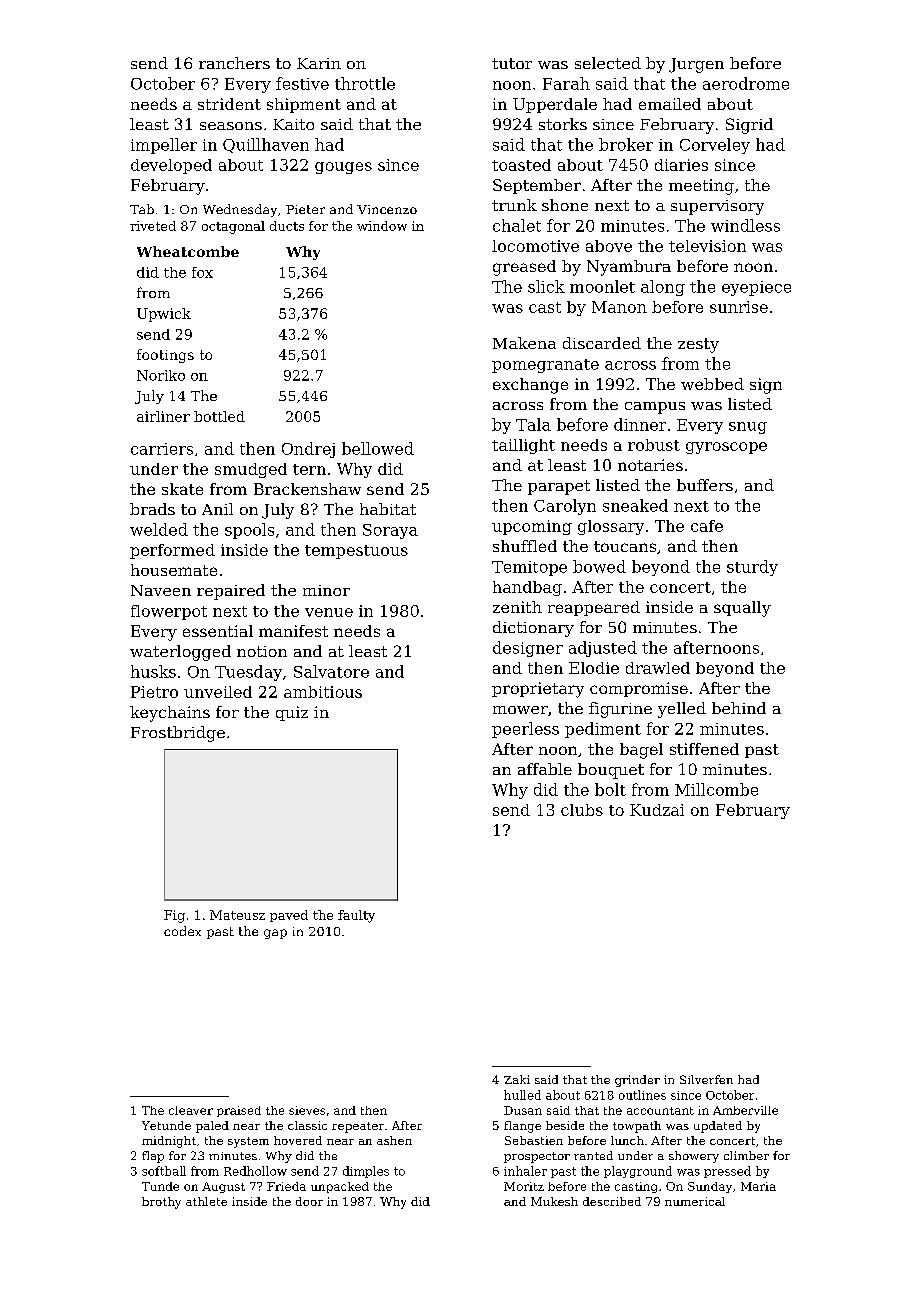 The image size is (924, 1311). What do you see at coordinates (603, 730) in the screenshot?
I see `pediment` at bounding box center [603, 730].
